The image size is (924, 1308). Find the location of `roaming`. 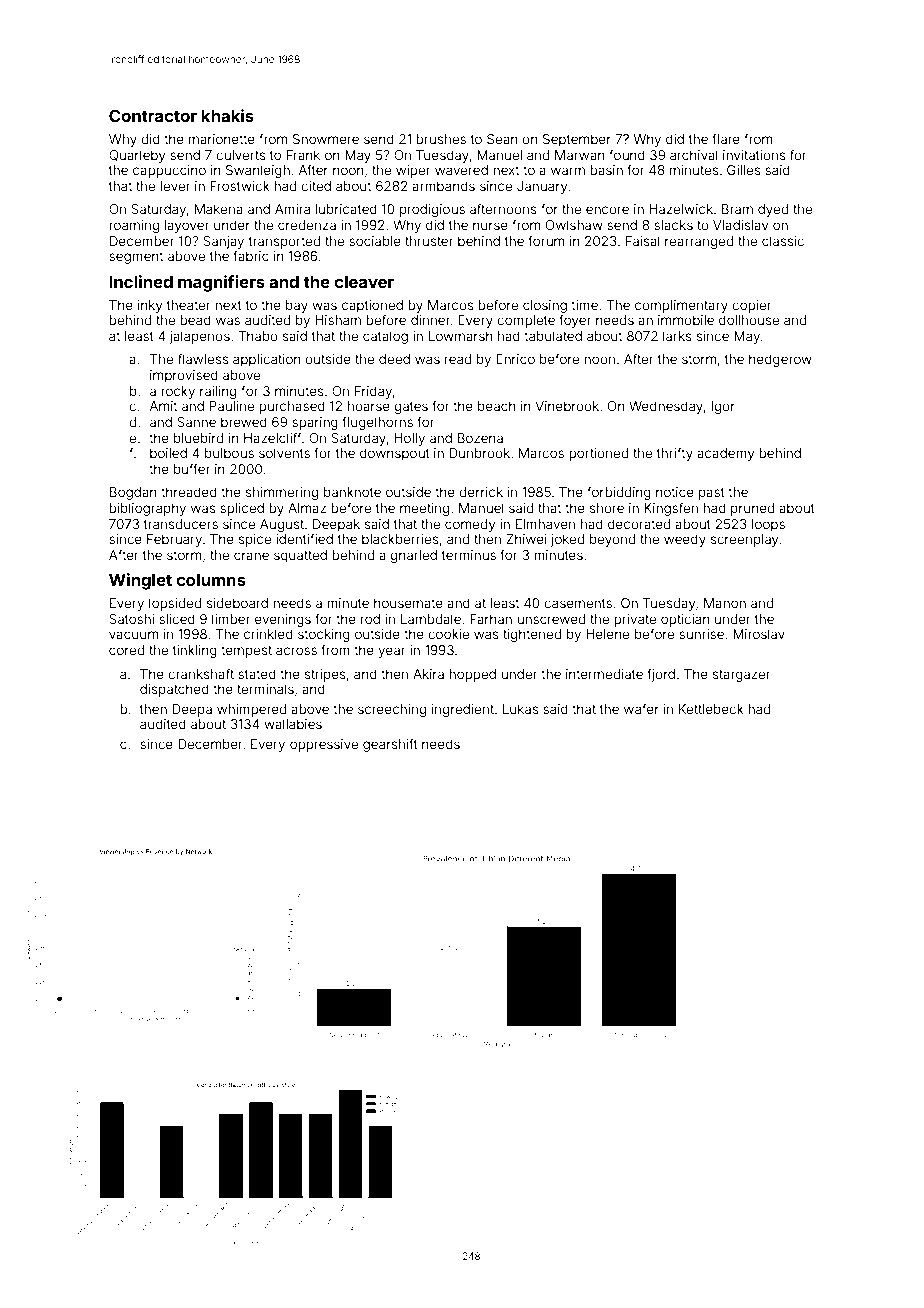

roaming is located at coordinates (134, 226).
